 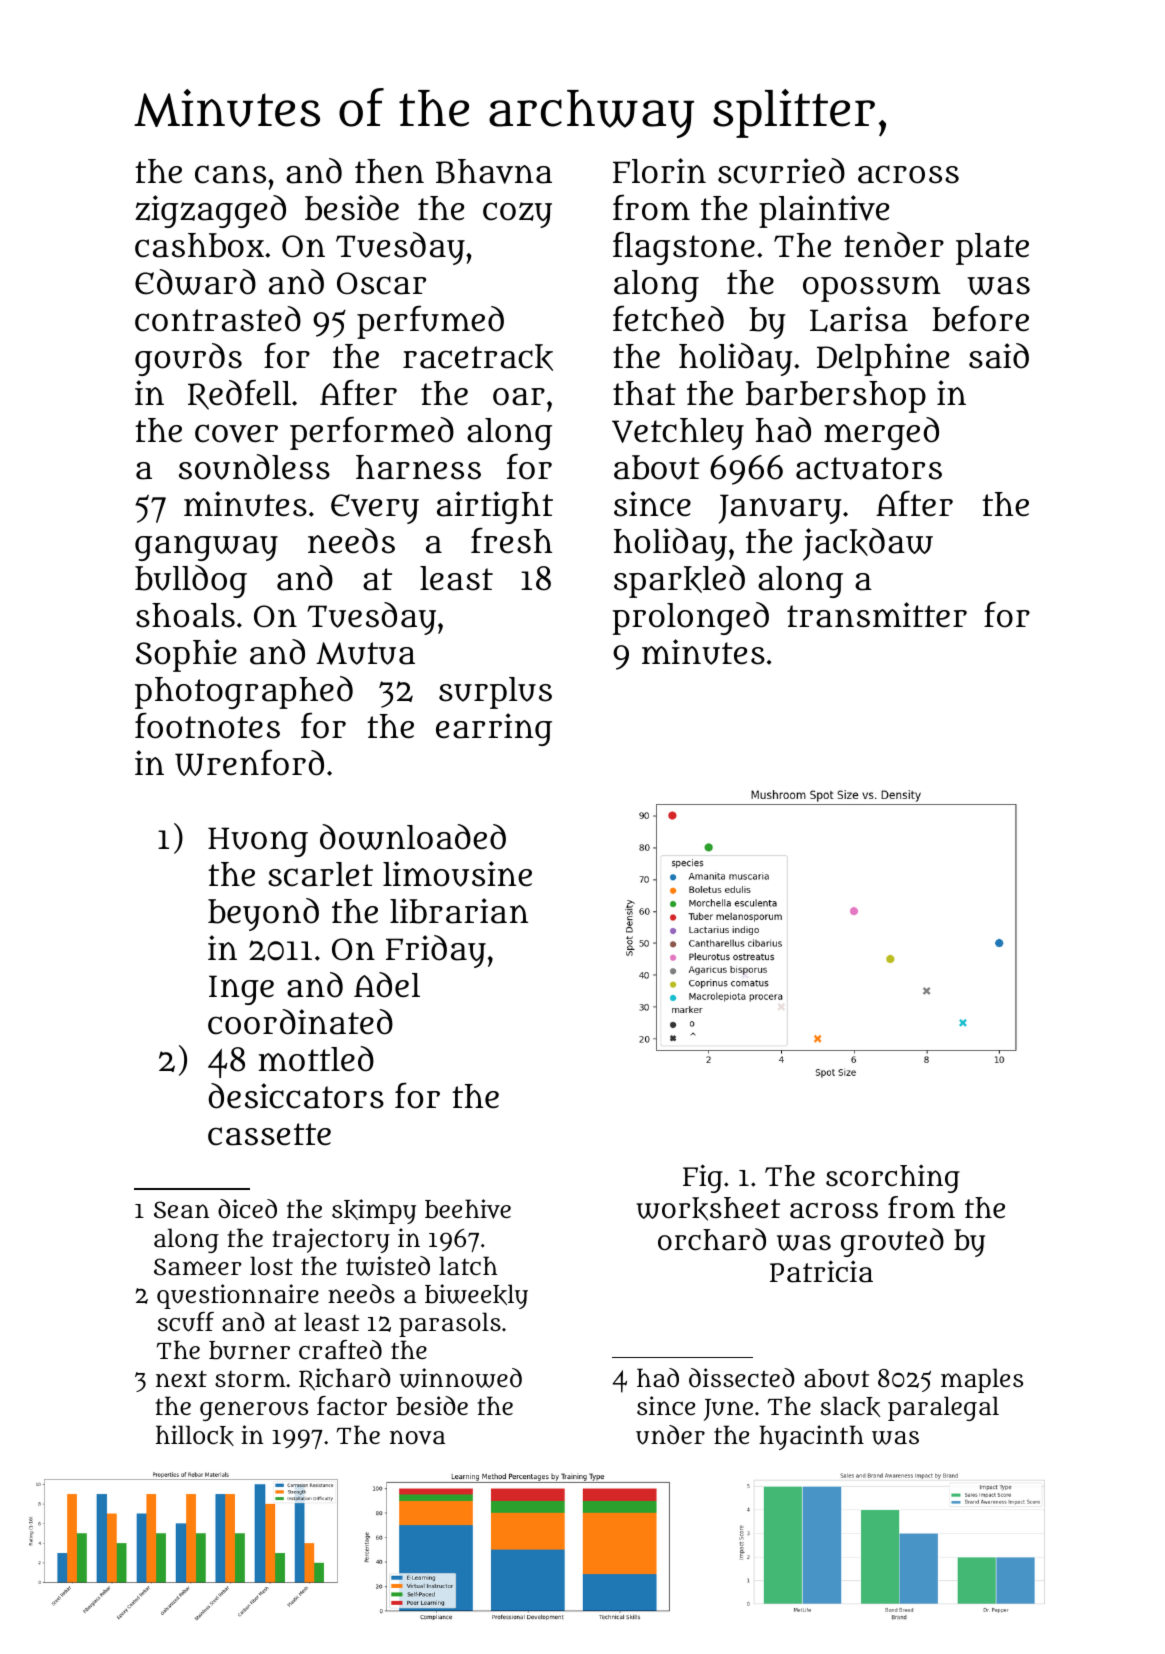 I want to click on transmitter, so click(x=877, y=615).
